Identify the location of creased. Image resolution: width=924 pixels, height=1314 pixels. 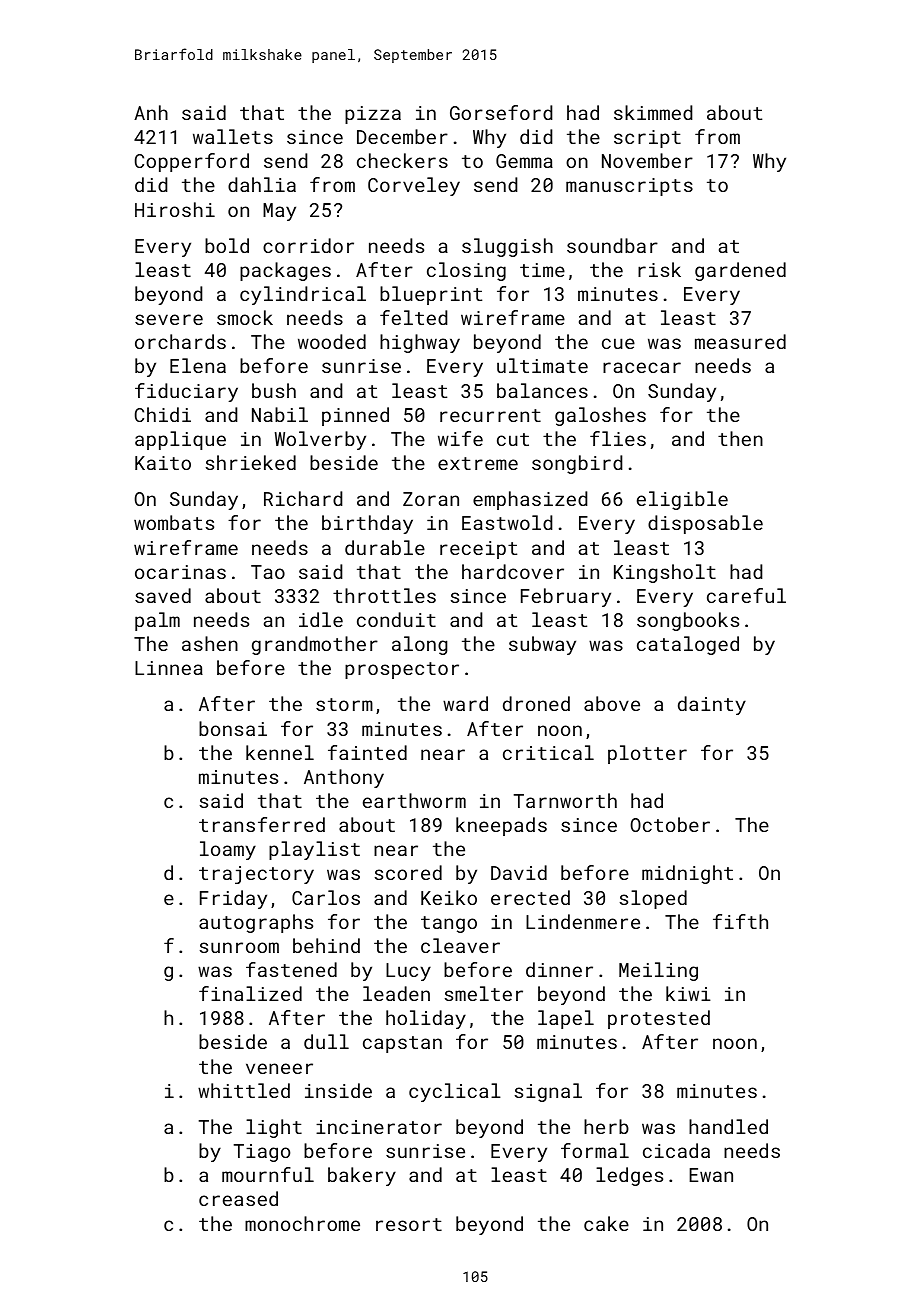
(238, 1198).
